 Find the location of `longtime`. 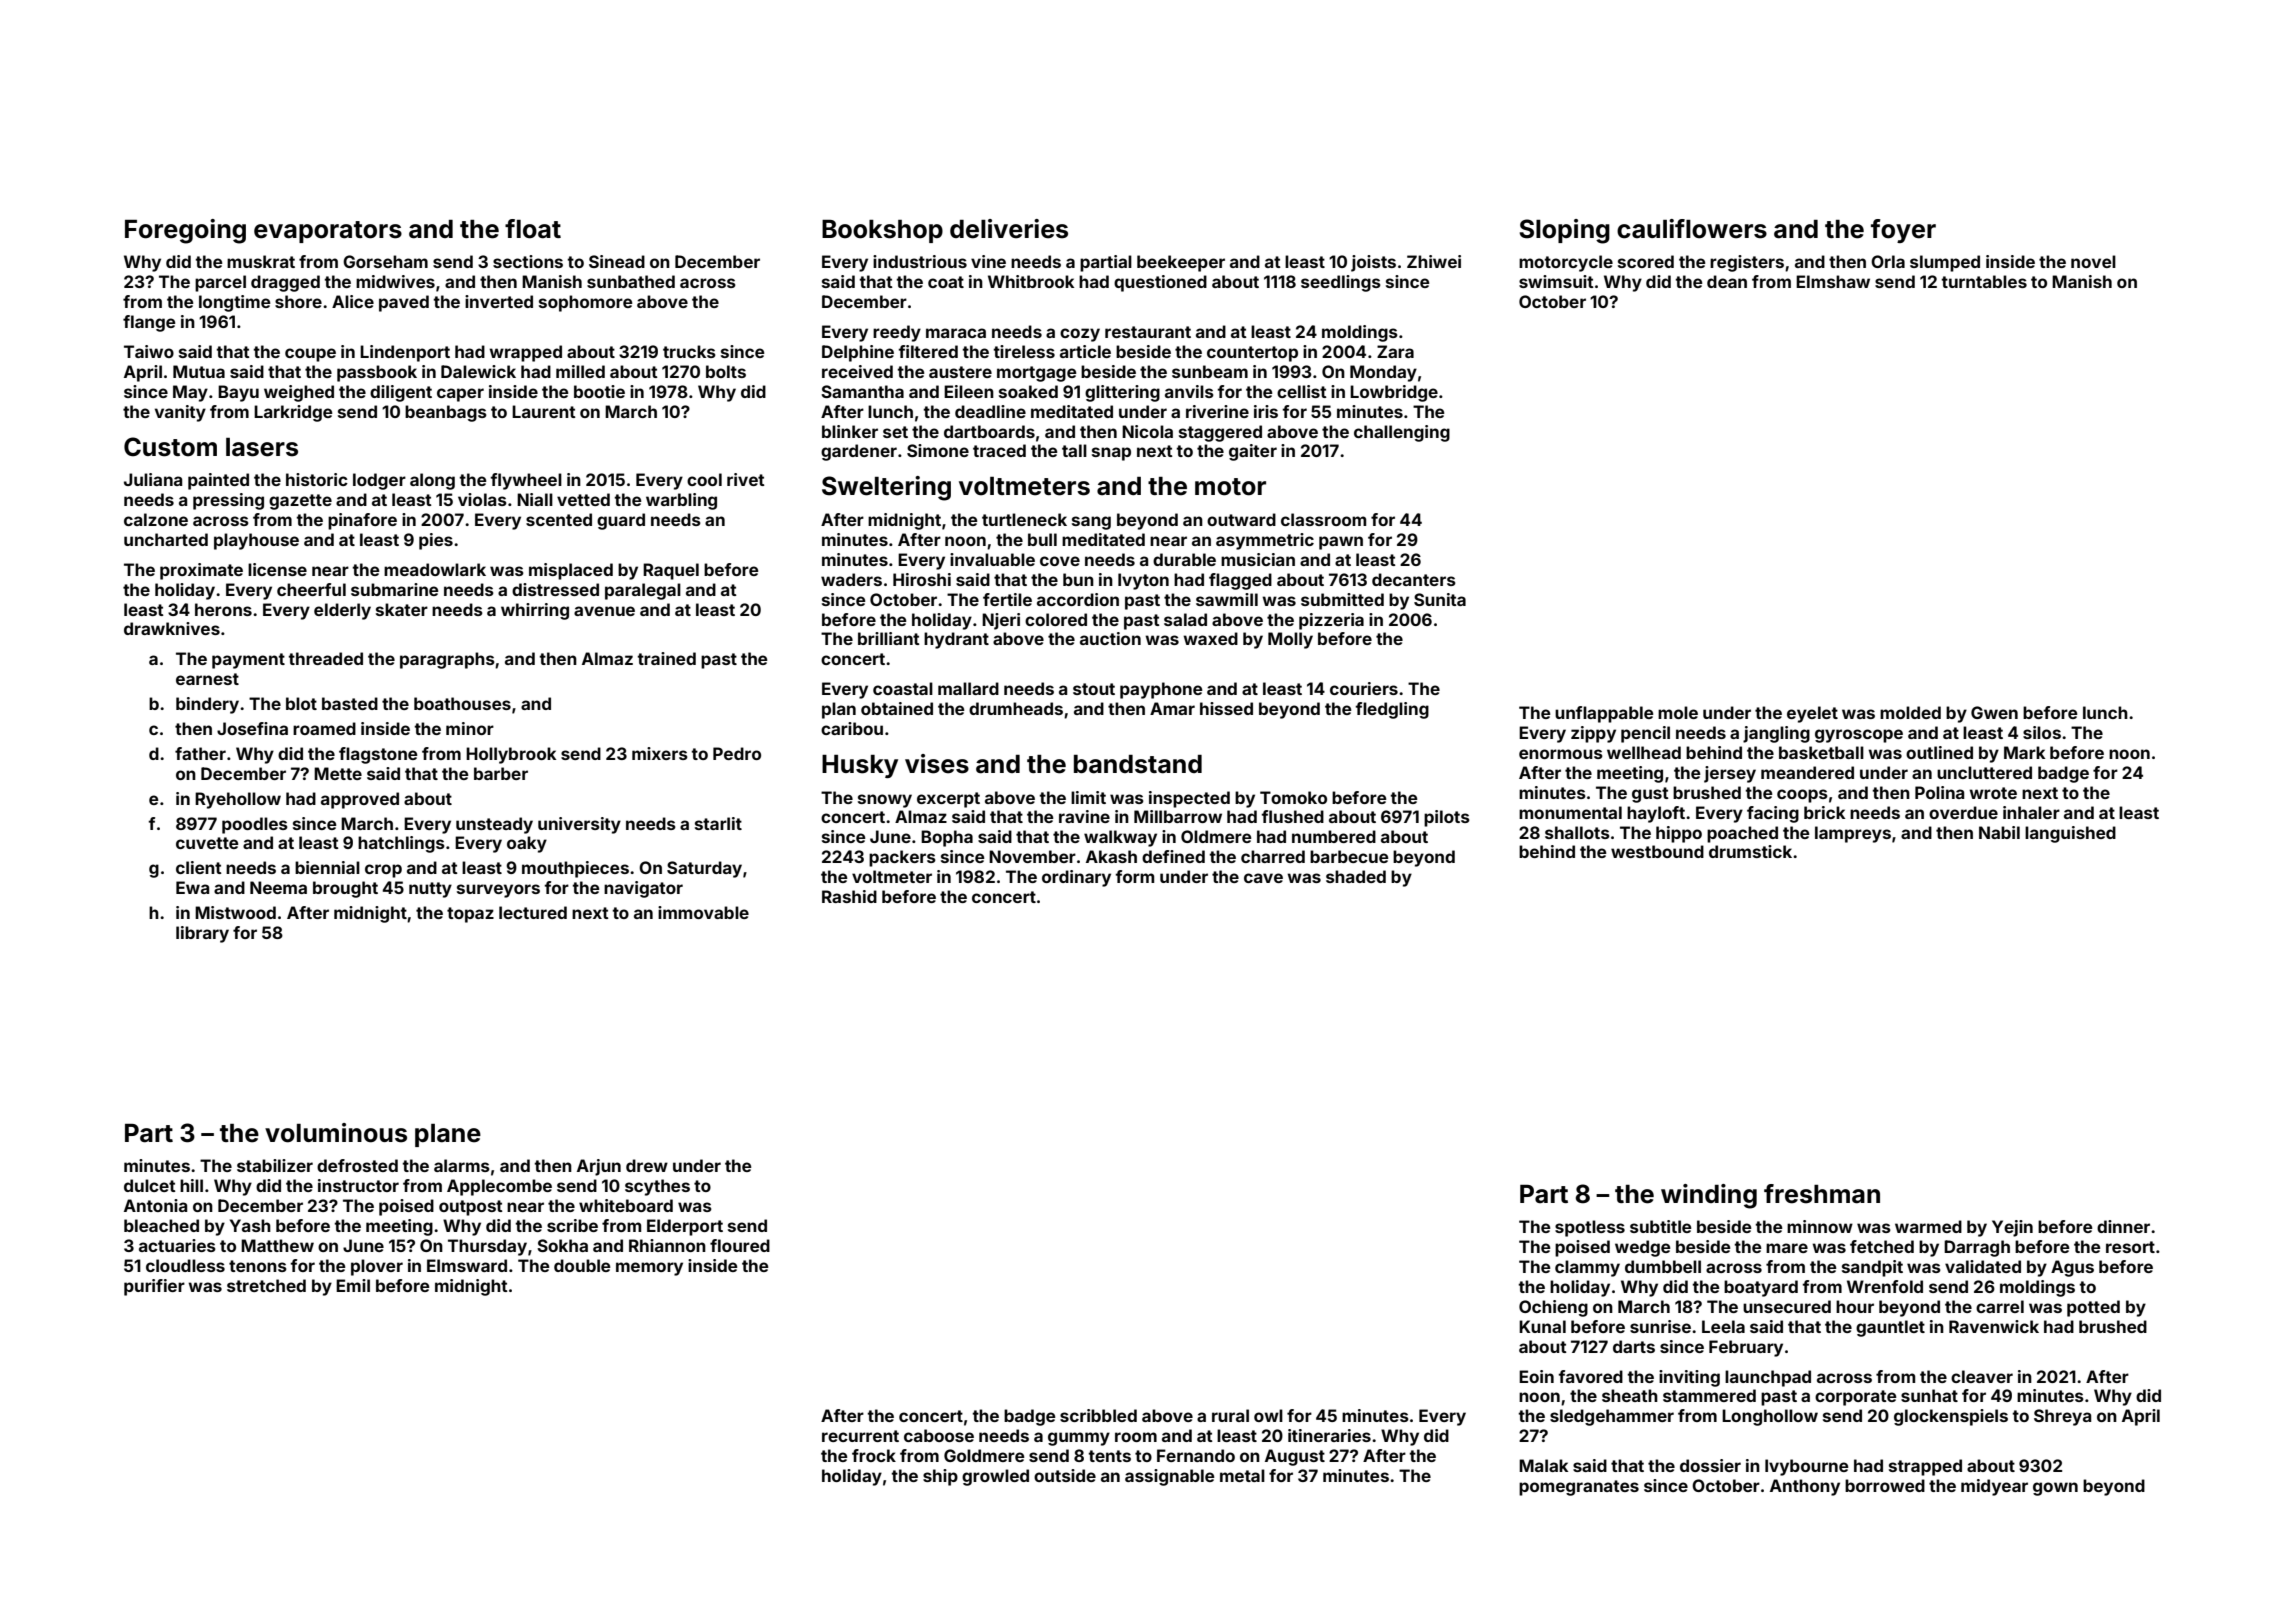

longtime is located at coordinates (235, 303).
